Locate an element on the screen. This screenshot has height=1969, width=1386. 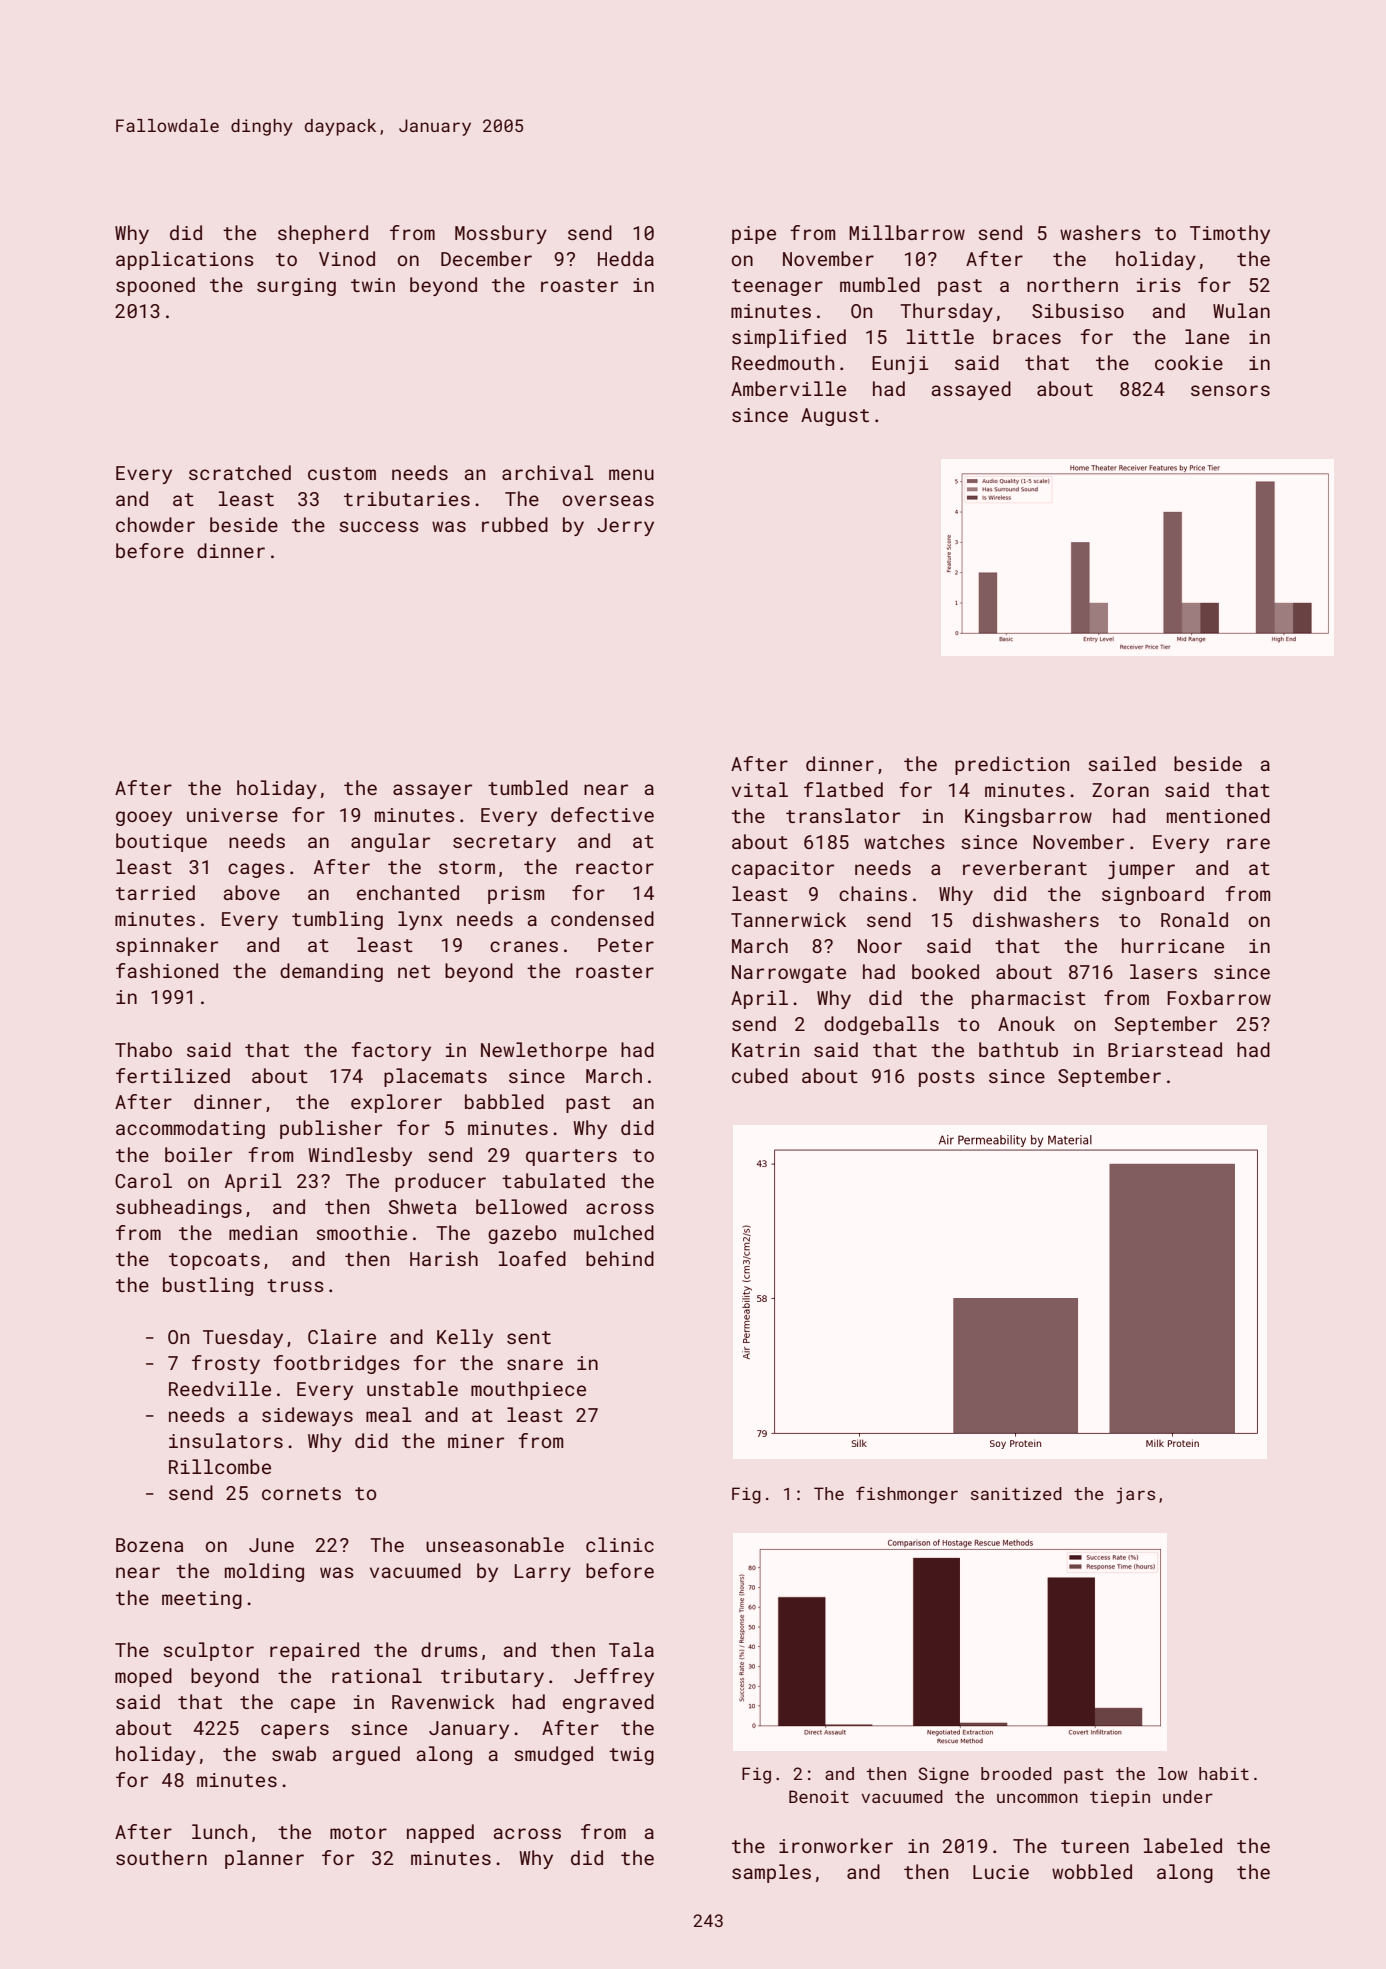
teenager is located at coordinates (777, 287).
